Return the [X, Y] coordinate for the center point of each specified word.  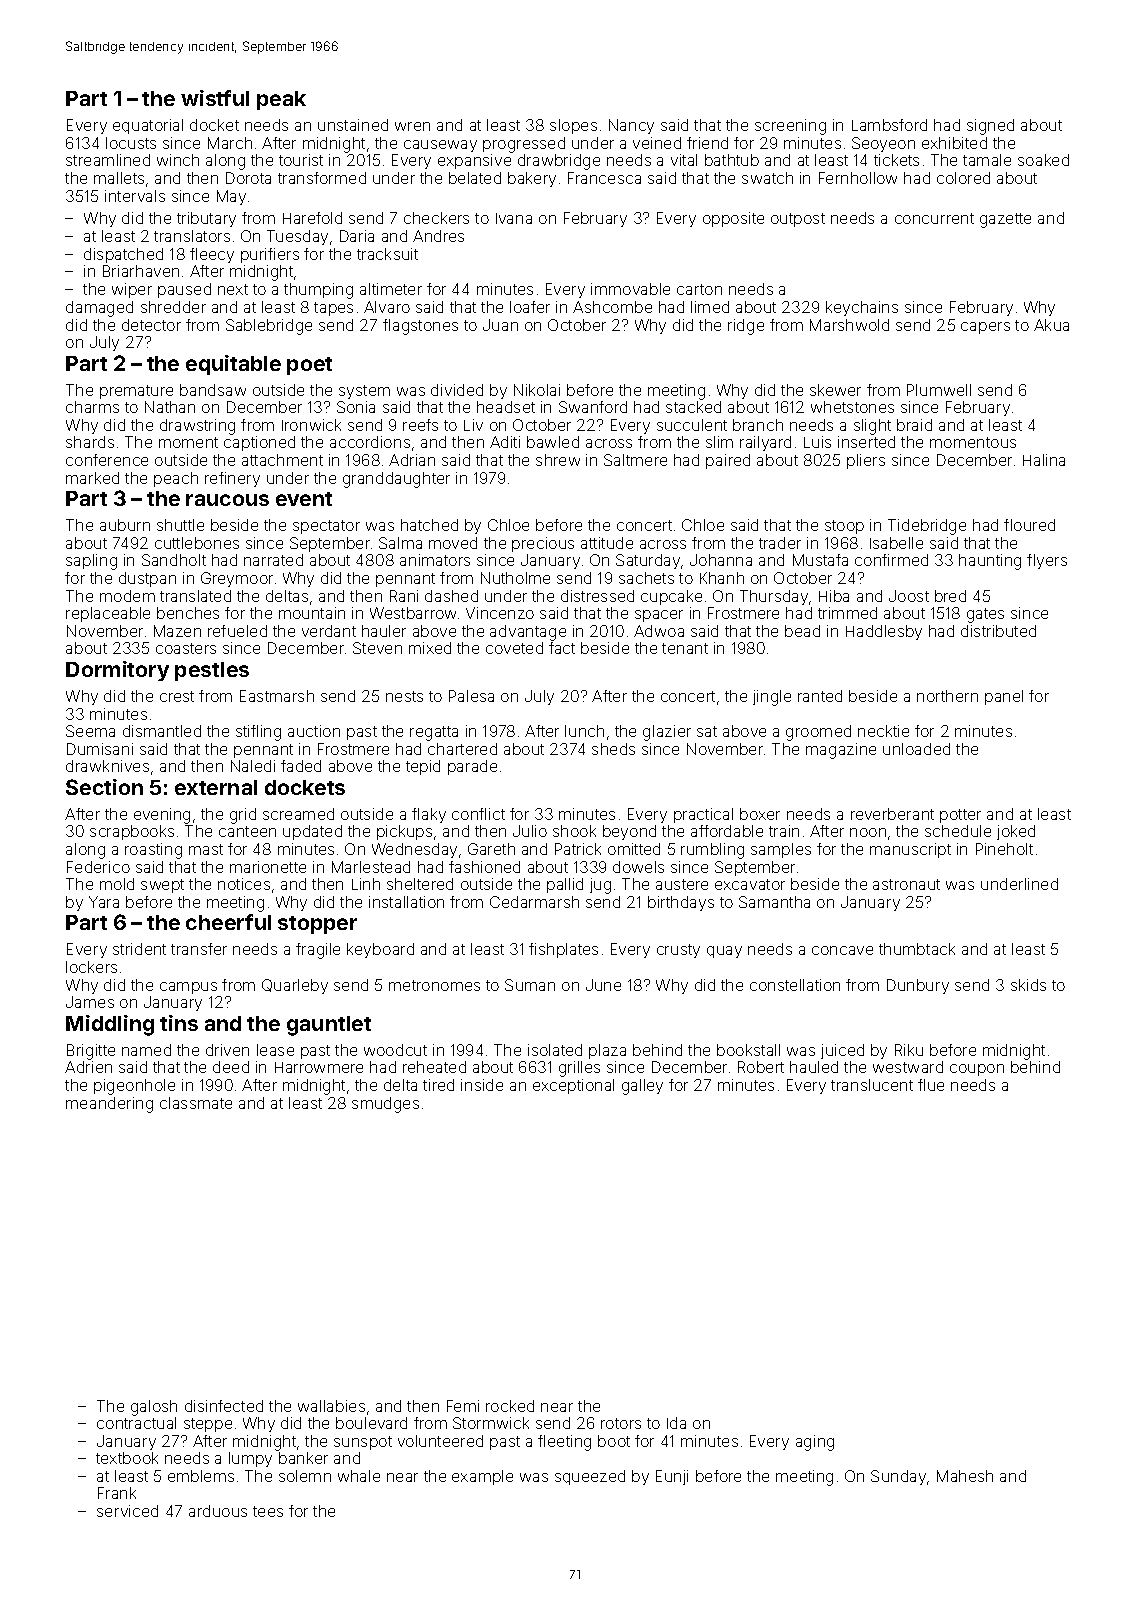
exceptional [573, 1086]
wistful [215, 98]
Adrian [412, 460]
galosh [154, 1408]
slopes [573, 126]
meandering [109, 1105]
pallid [565, 885]
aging [815, 1443]
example [482, 1477]
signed [990, 127]
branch [758, 425]
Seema [90, 731]
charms [92, 407]
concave [842, 950]
